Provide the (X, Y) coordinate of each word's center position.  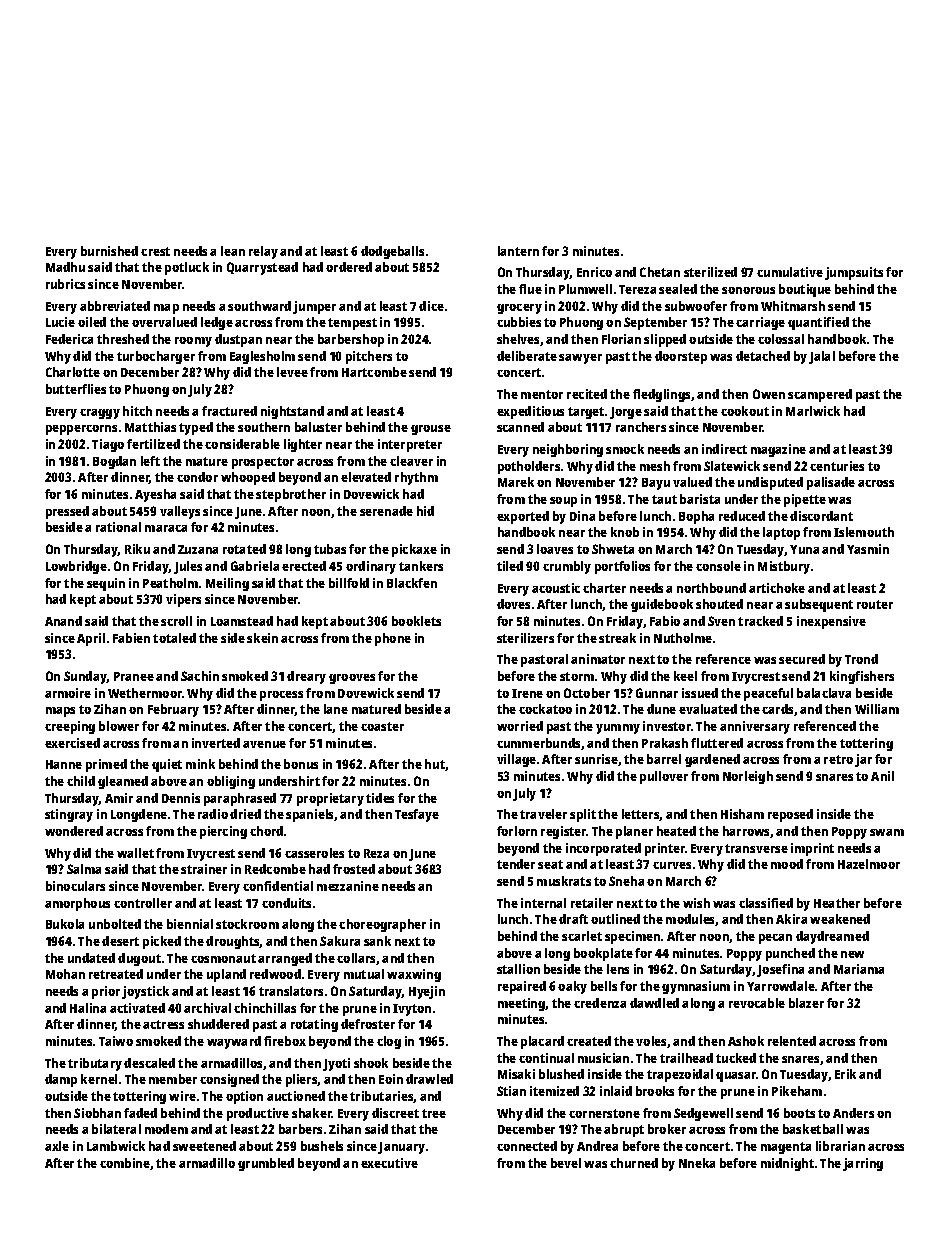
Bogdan (114, 462)
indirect (724, 449)
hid (425, 511)
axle (57, 1146)
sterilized (710, 272)
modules (691, 920)
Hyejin (427, 992)
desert (120, 941)
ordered (349, 267)
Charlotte (73, 372)
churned (634, 1163)
